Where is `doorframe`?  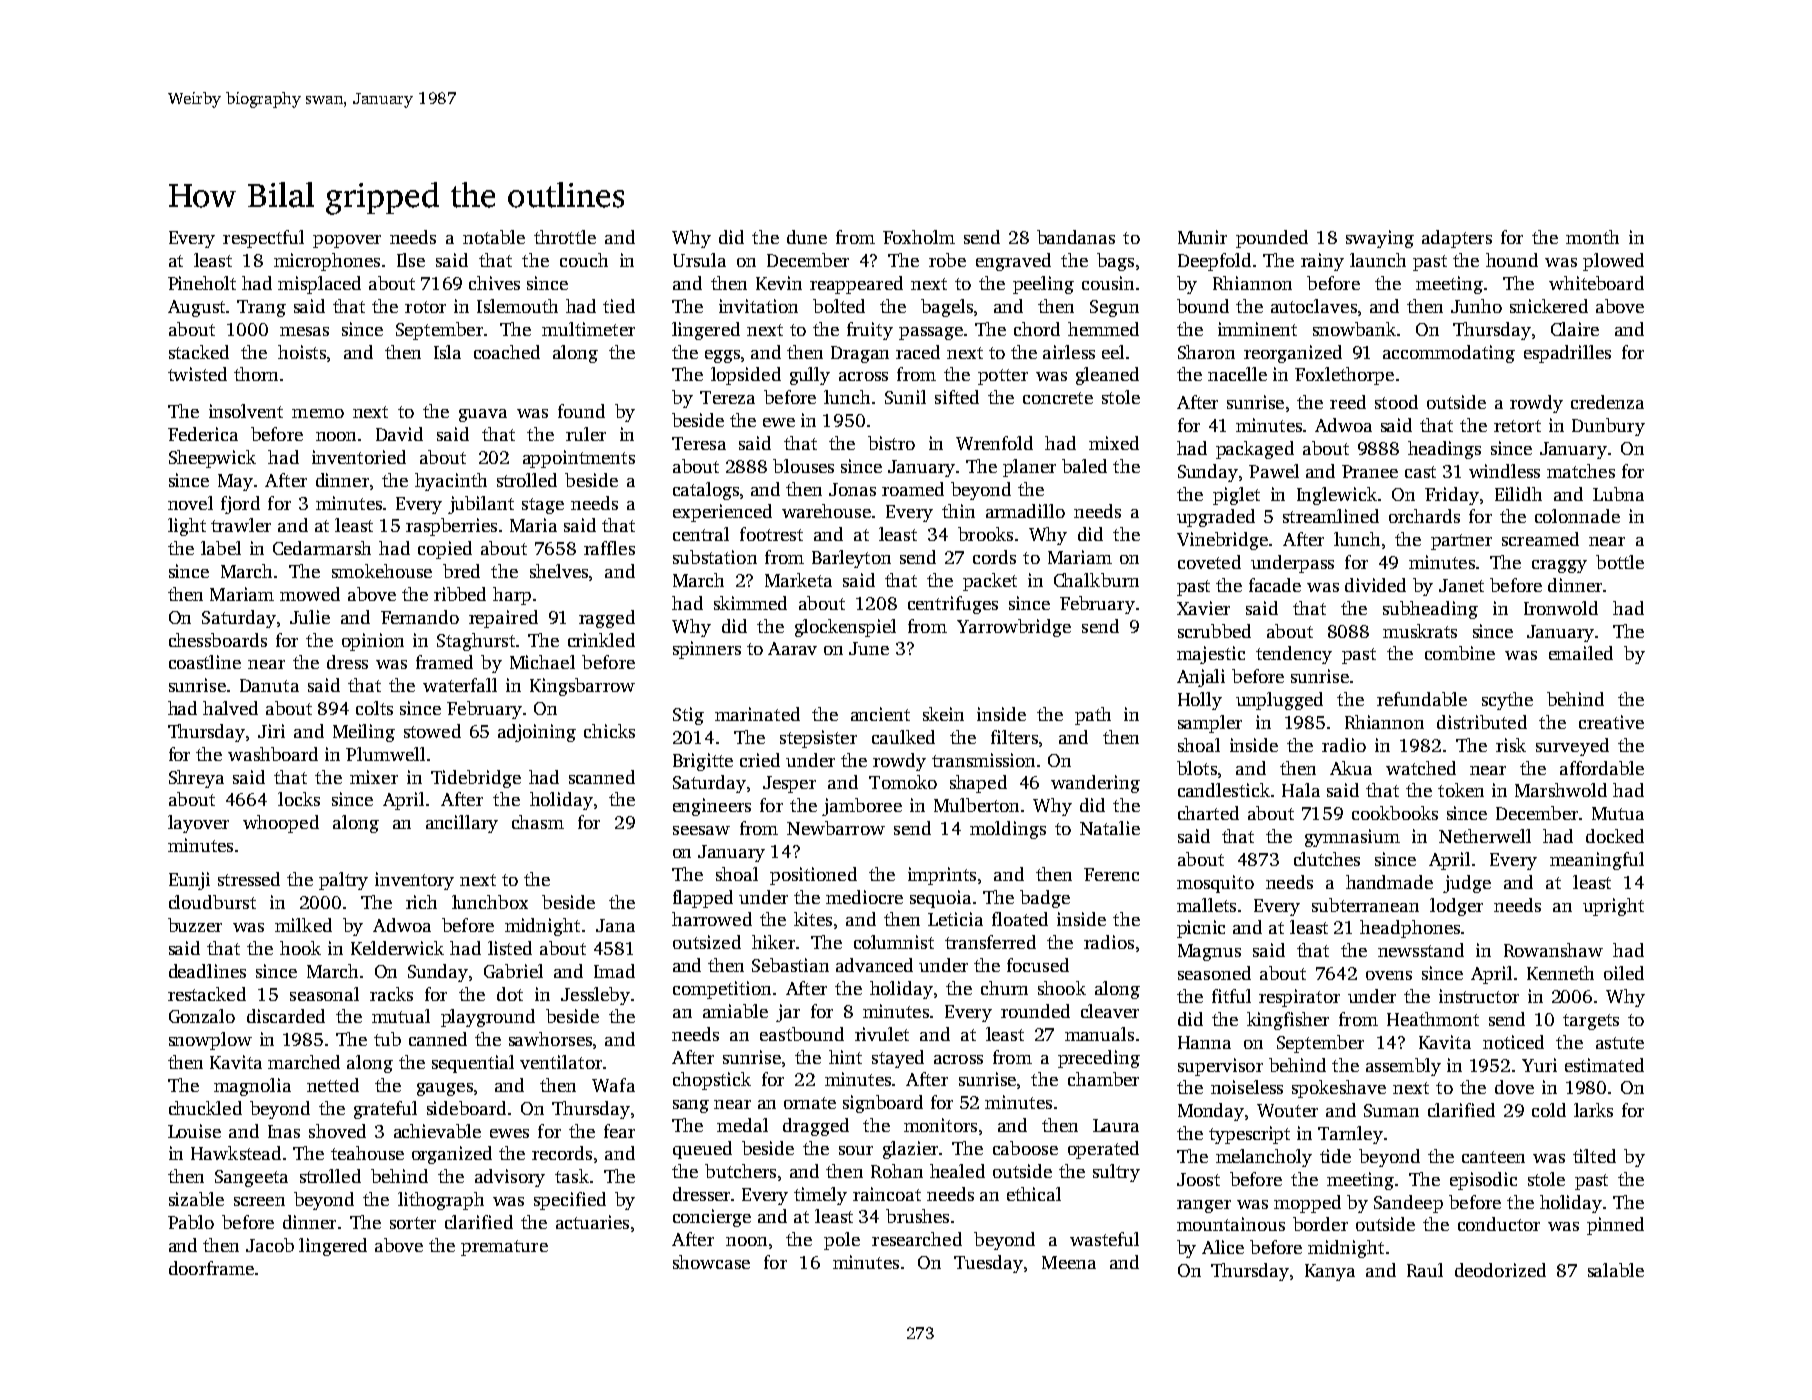
doorframe is located at coordinates (211, 1268).
